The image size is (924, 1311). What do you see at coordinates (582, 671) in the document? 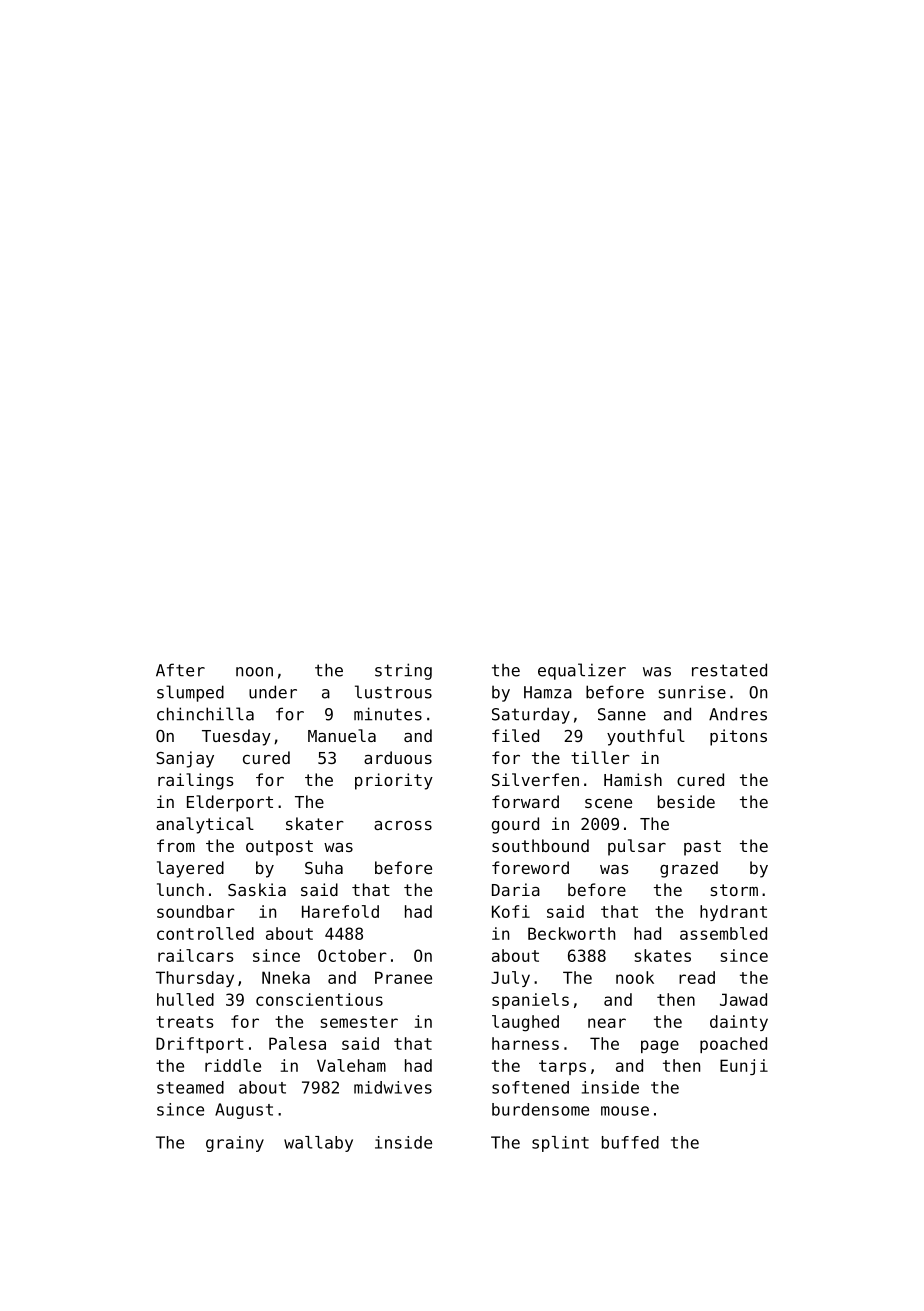
I see `equalizer` at bounding box center [582, 671].
